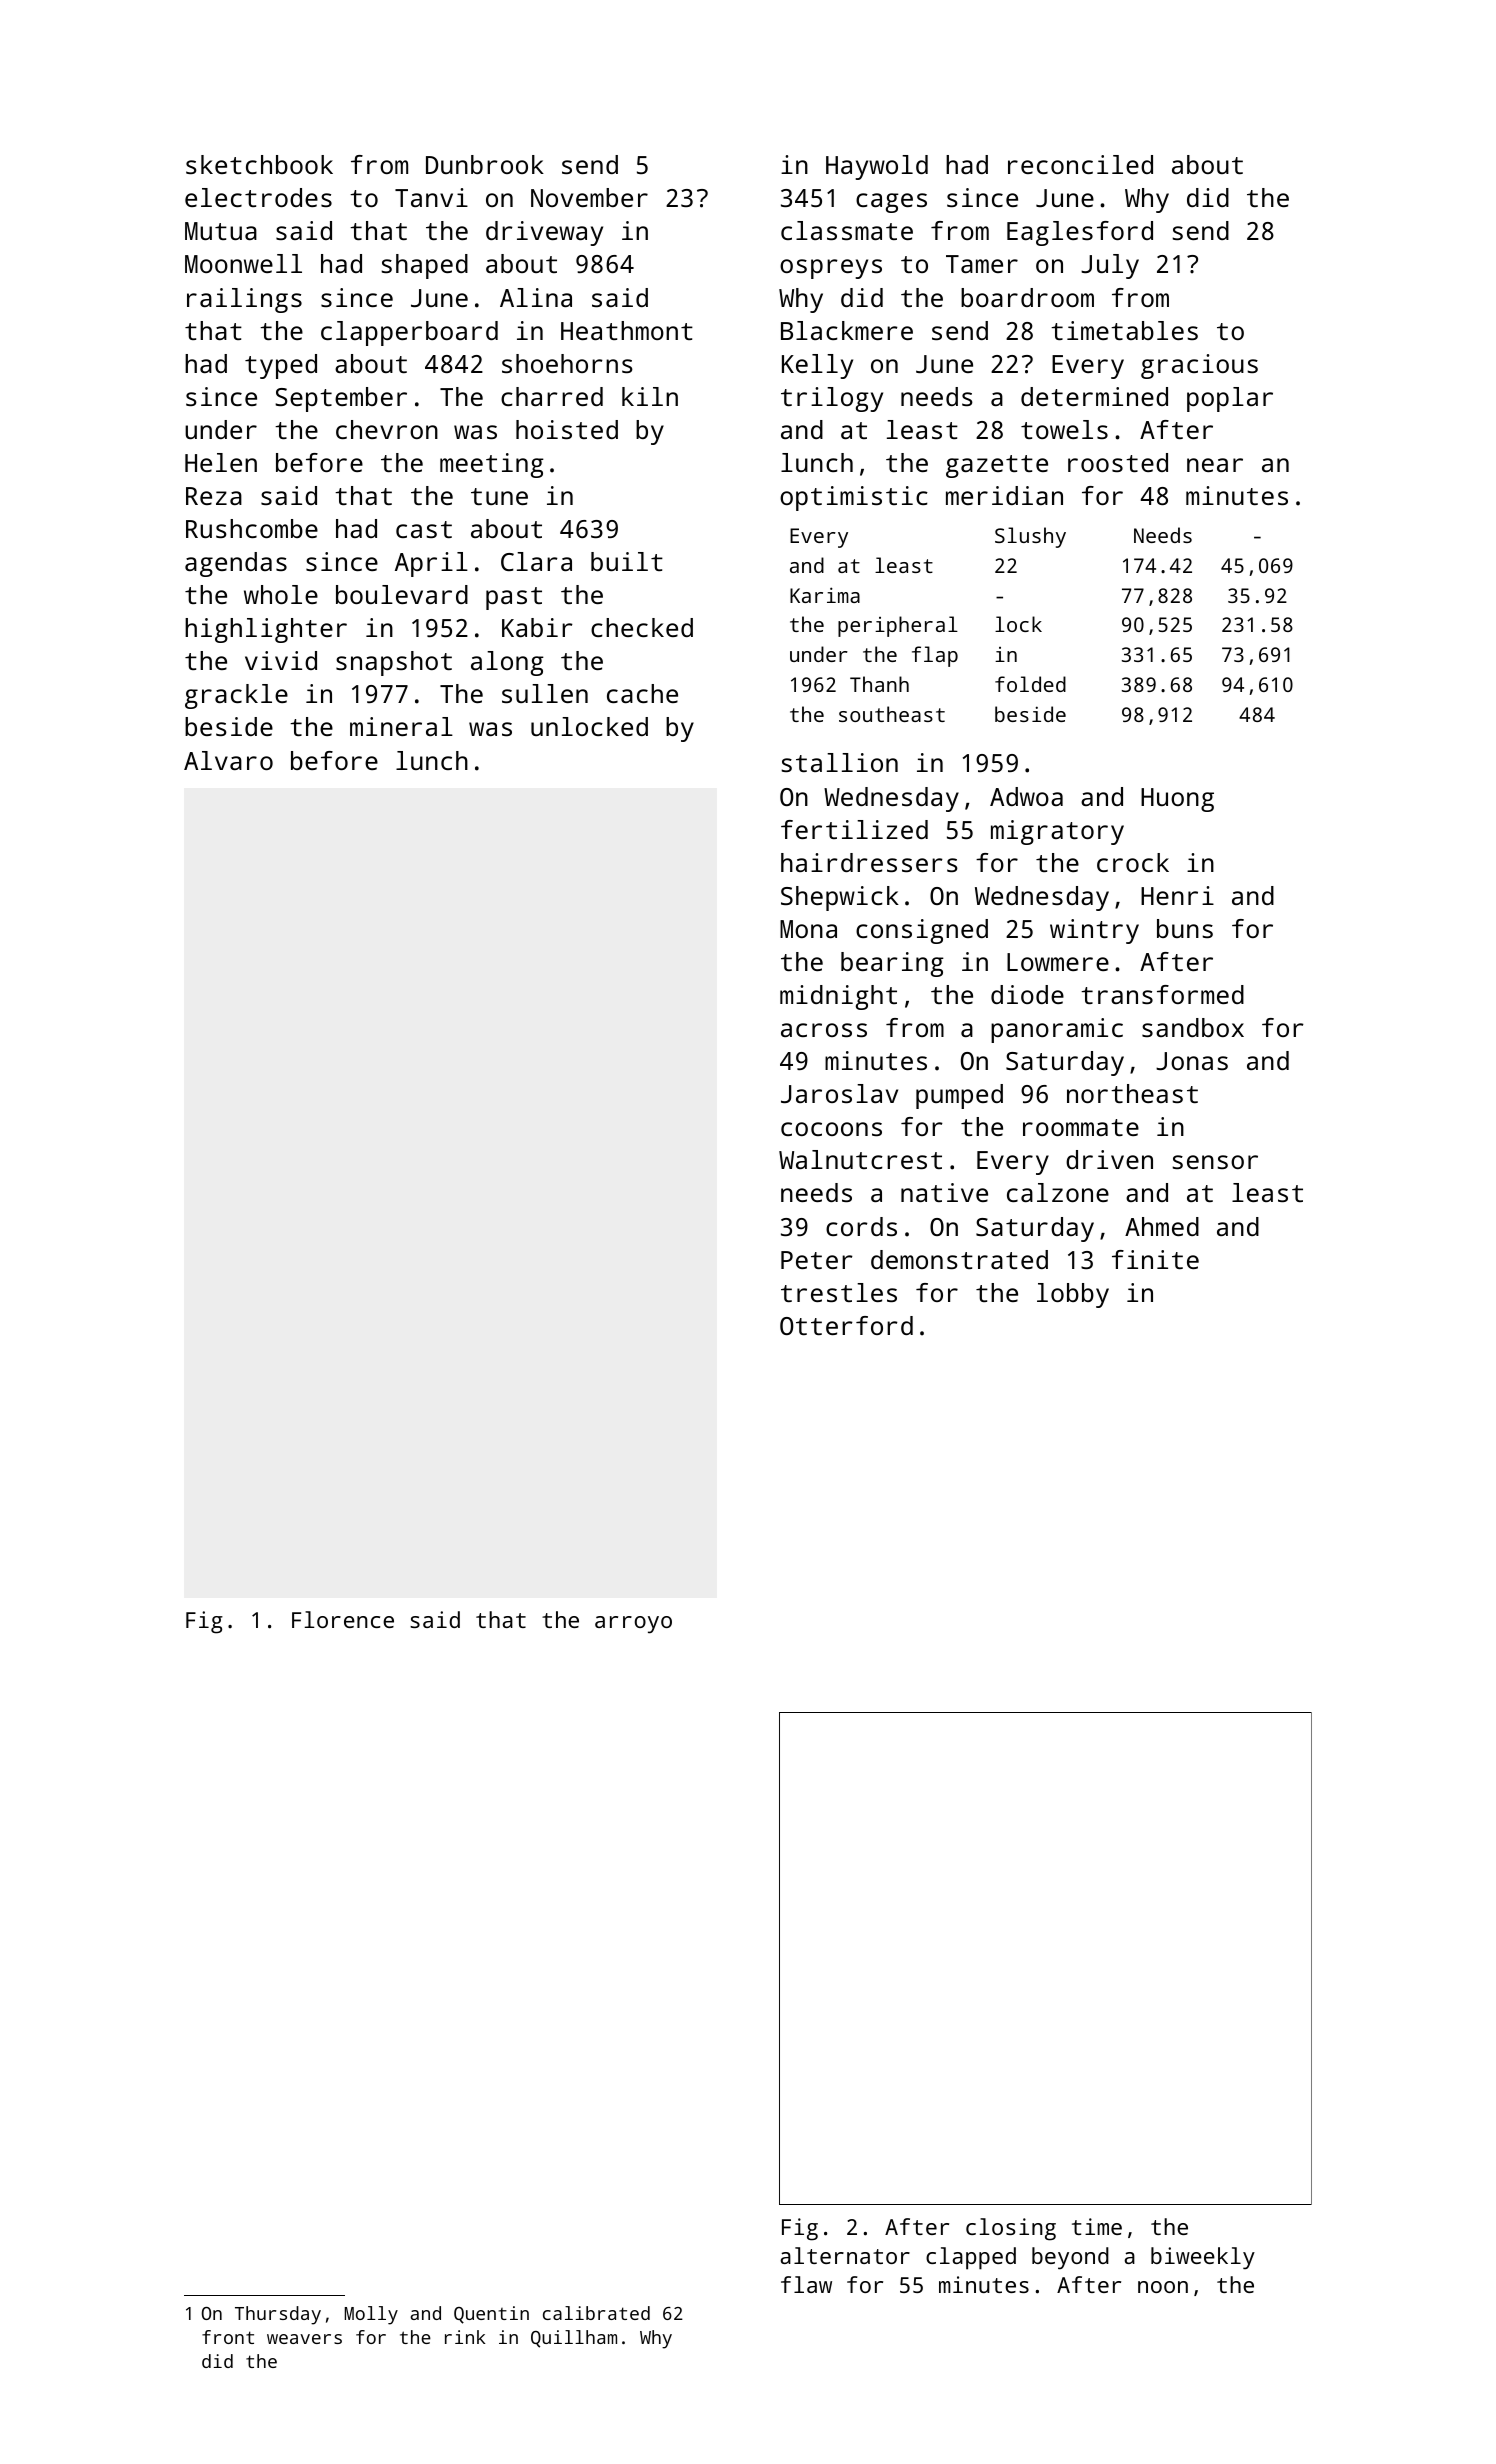 The image size is (1496, 2464). Describe the element at coordinates (845, 2255) in the screenshot. I see `alternator` at that location.
